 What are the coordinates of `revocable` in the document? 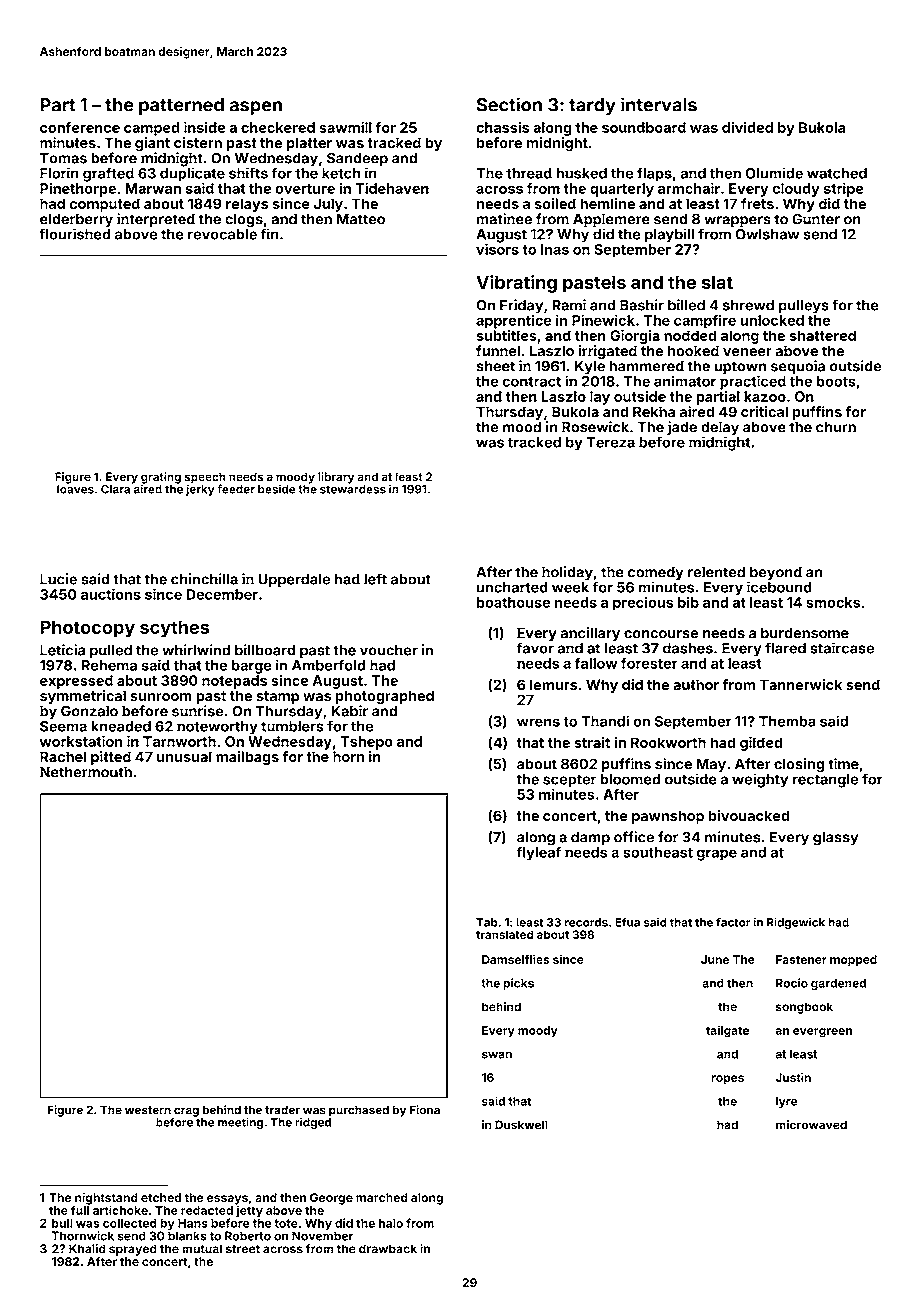 It's located at (222, 234).
